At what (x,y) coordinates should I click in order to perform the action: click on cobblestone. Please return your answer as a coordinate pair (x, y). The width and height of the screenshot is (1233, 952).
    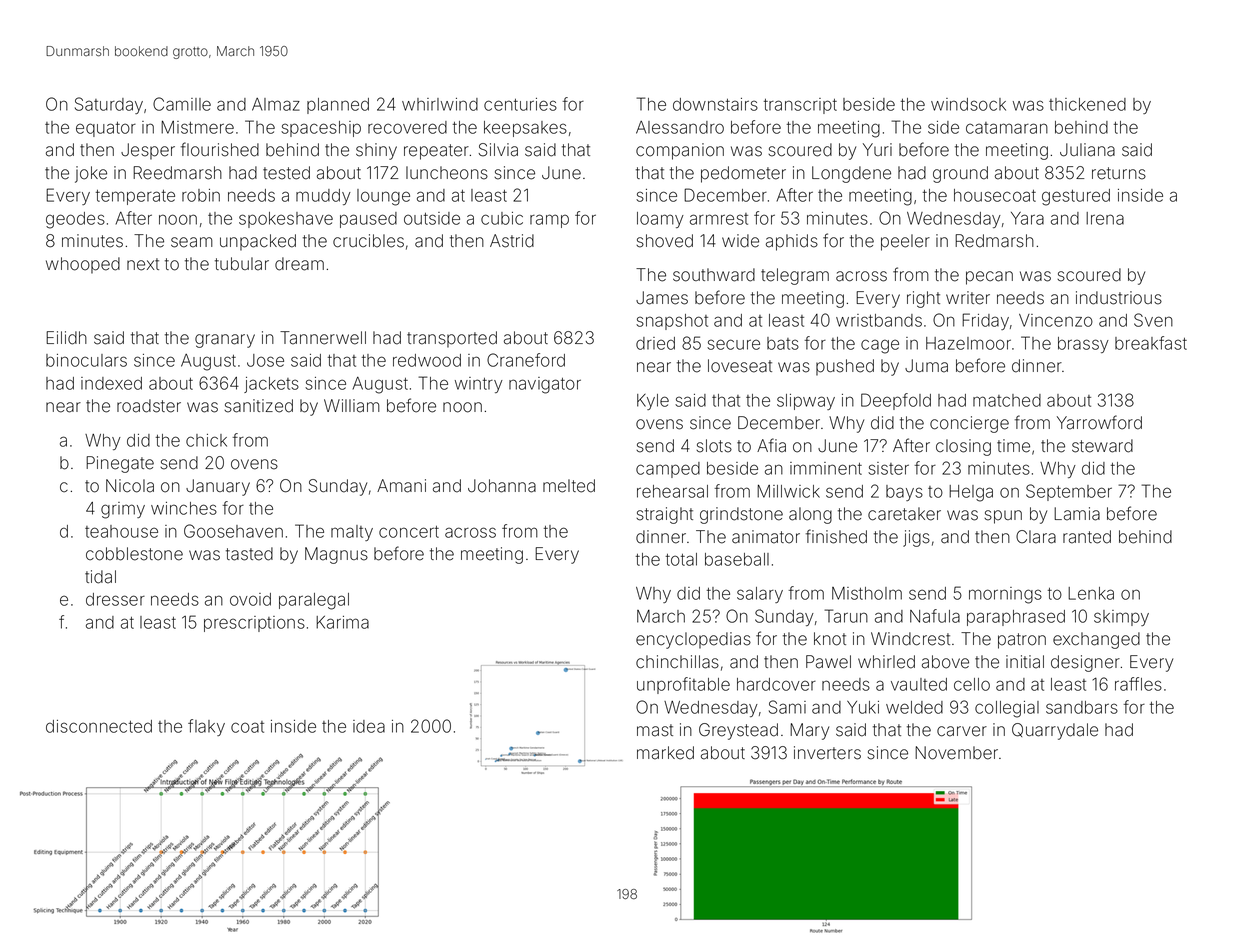
    Looking at the image, I should click on (134, 554).
